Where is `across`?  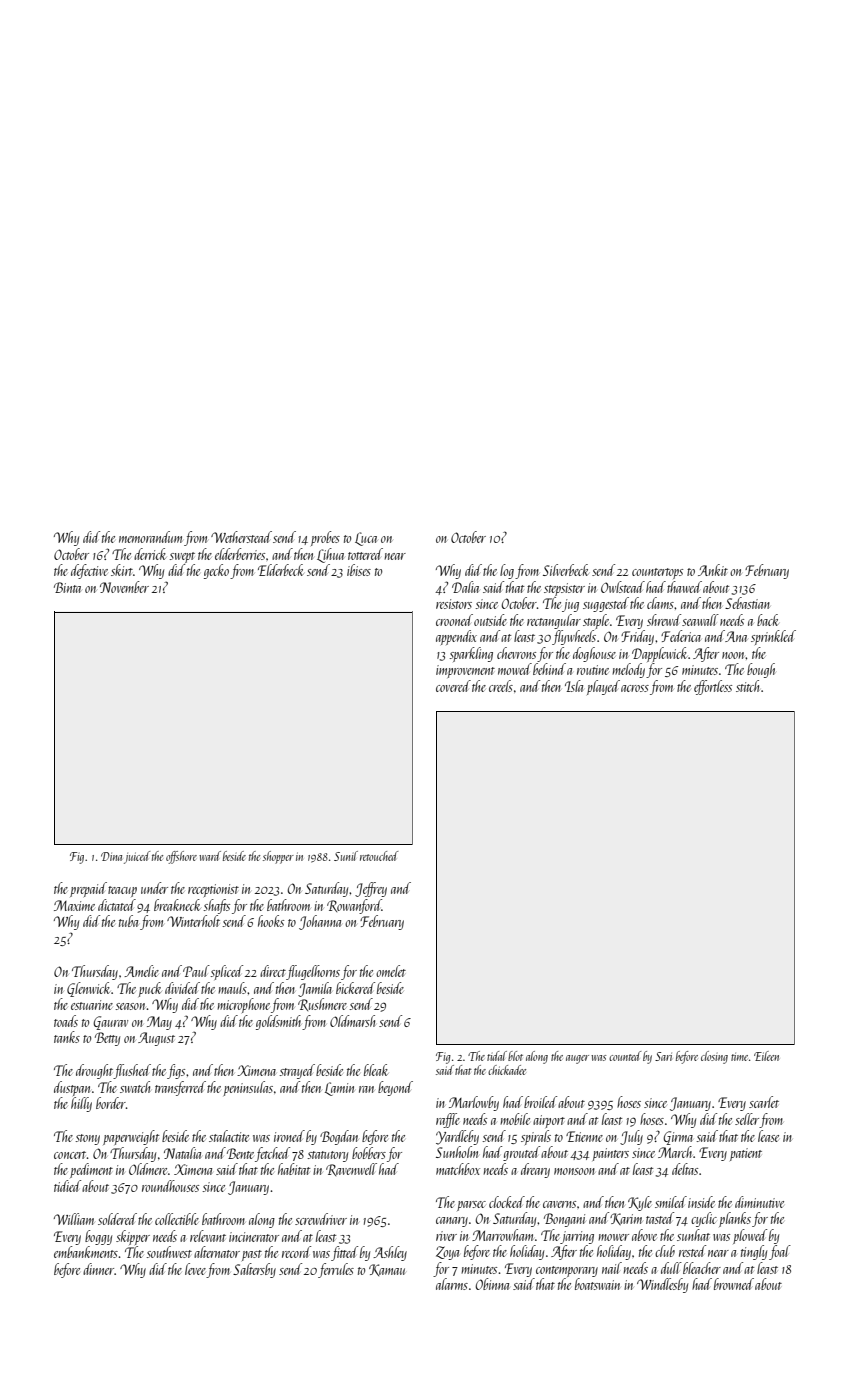 across is located at coordinates (635, 688).
